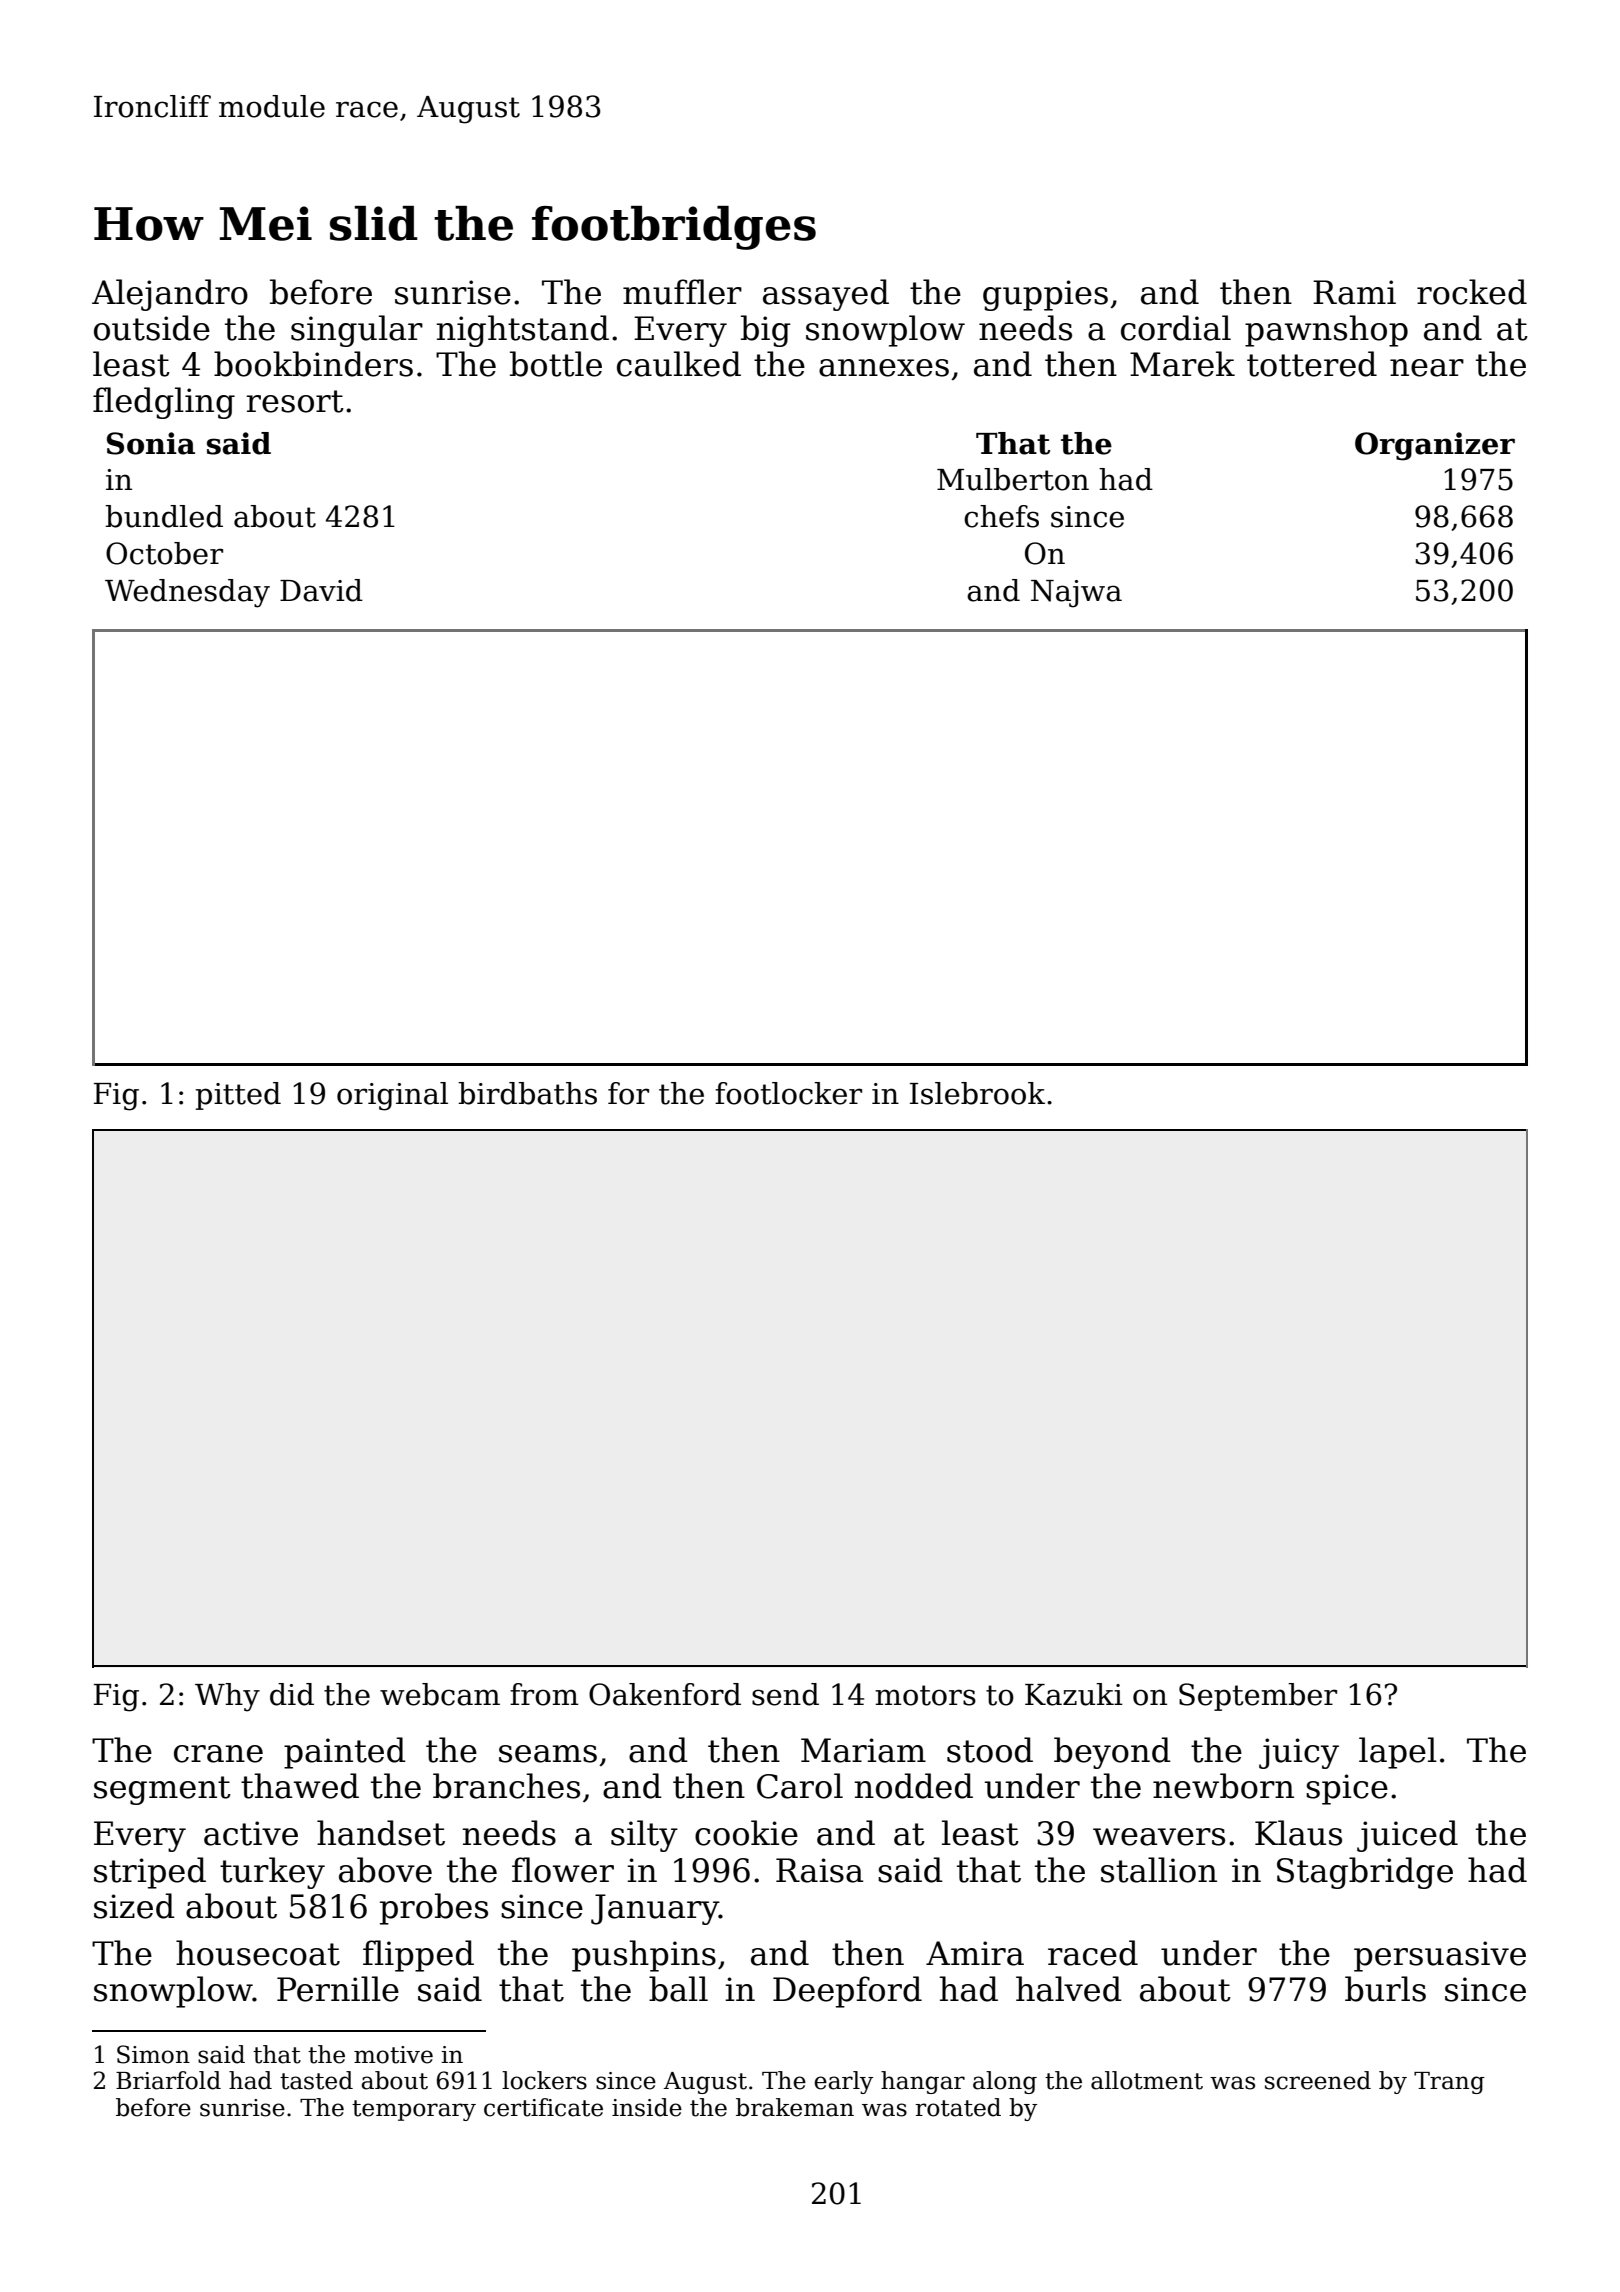  What do you see at coordinates (1354, 292) in the document?
I see `Rami` at bounding box center [1354, 292].
